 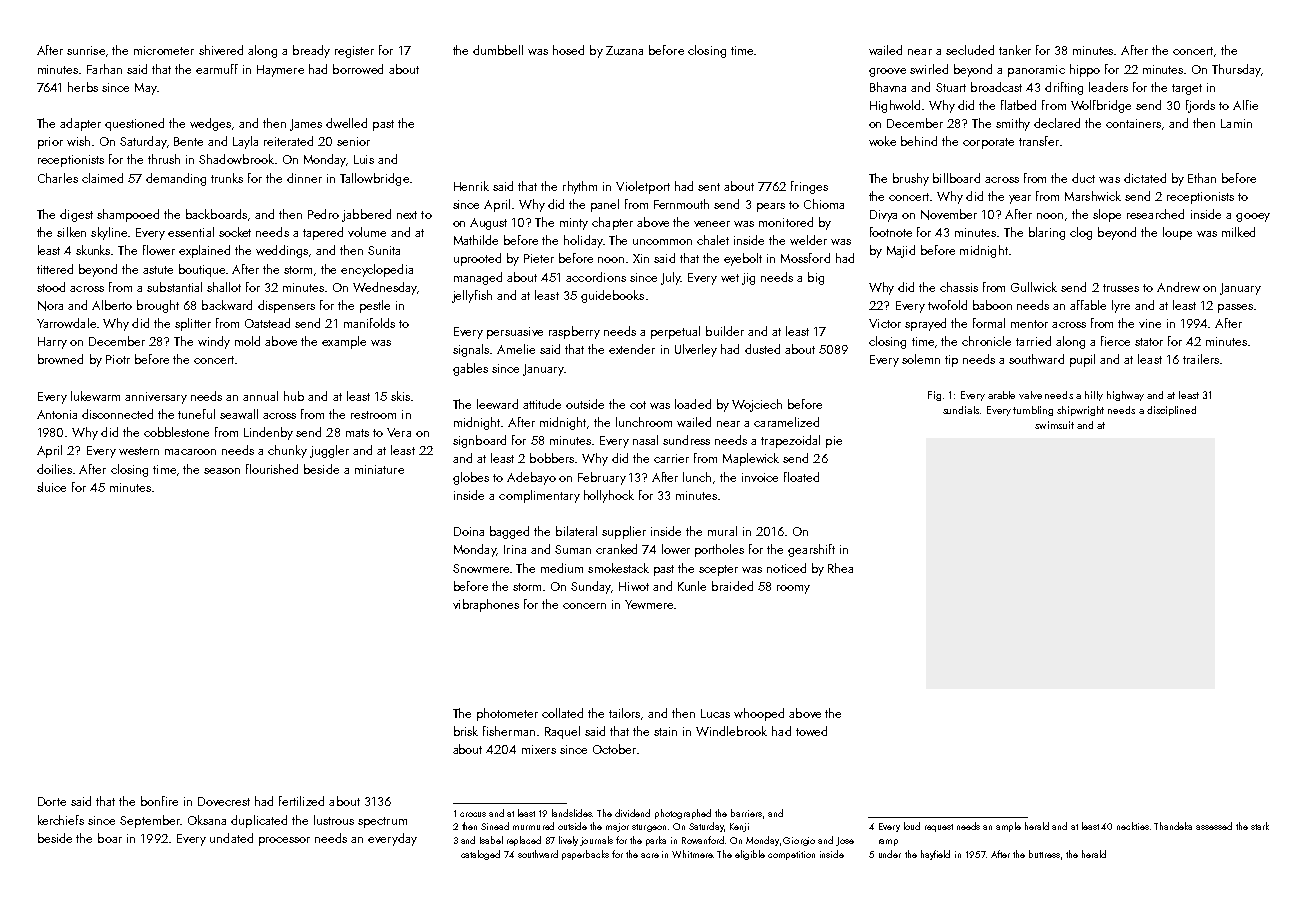 I want to click on February, so click(x=602, y=478).
